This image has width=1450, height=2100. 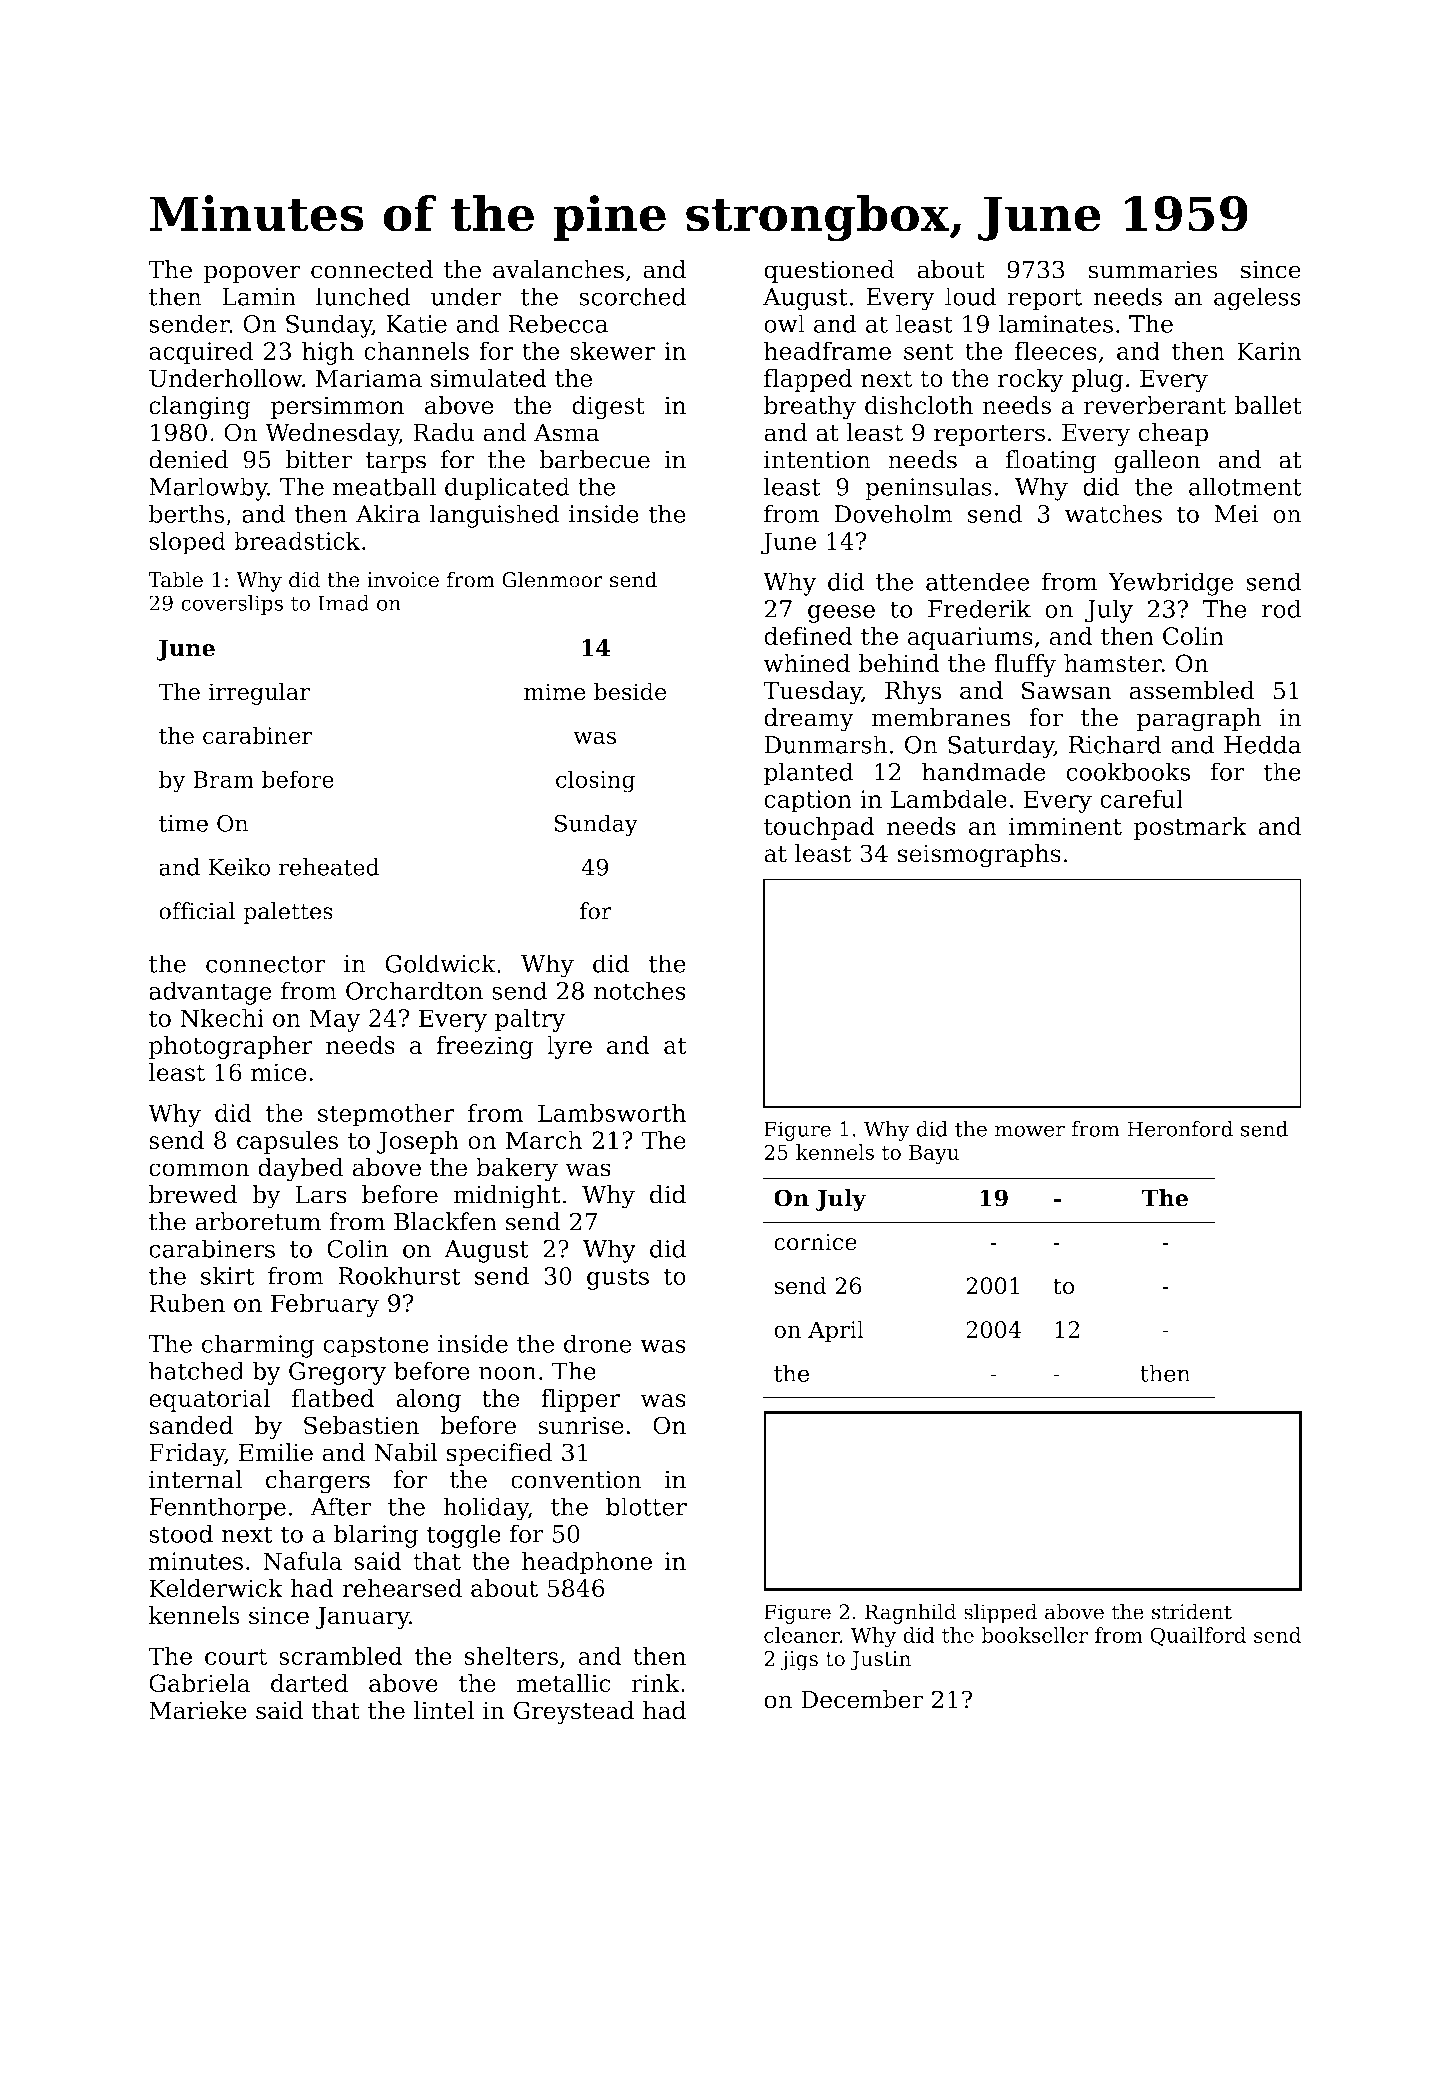 What do you see at coordinates (1153, 270) in the image?
I see `summaries` at bounding box center [1153, 270].
